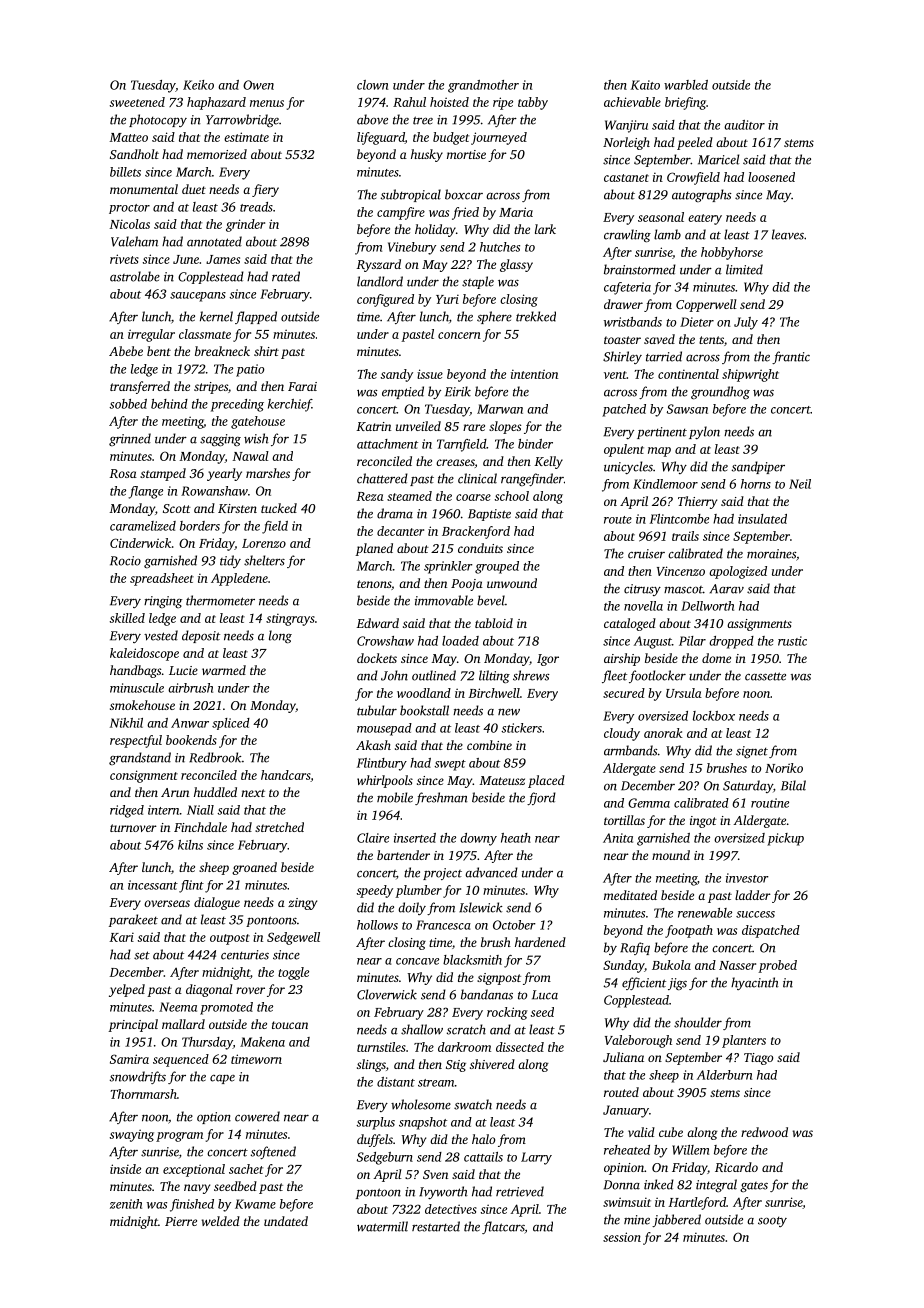 This image has height=1308, width=924. Describe the element at coordinates (126, 1204) in the image. I see `zenith` at that location.
